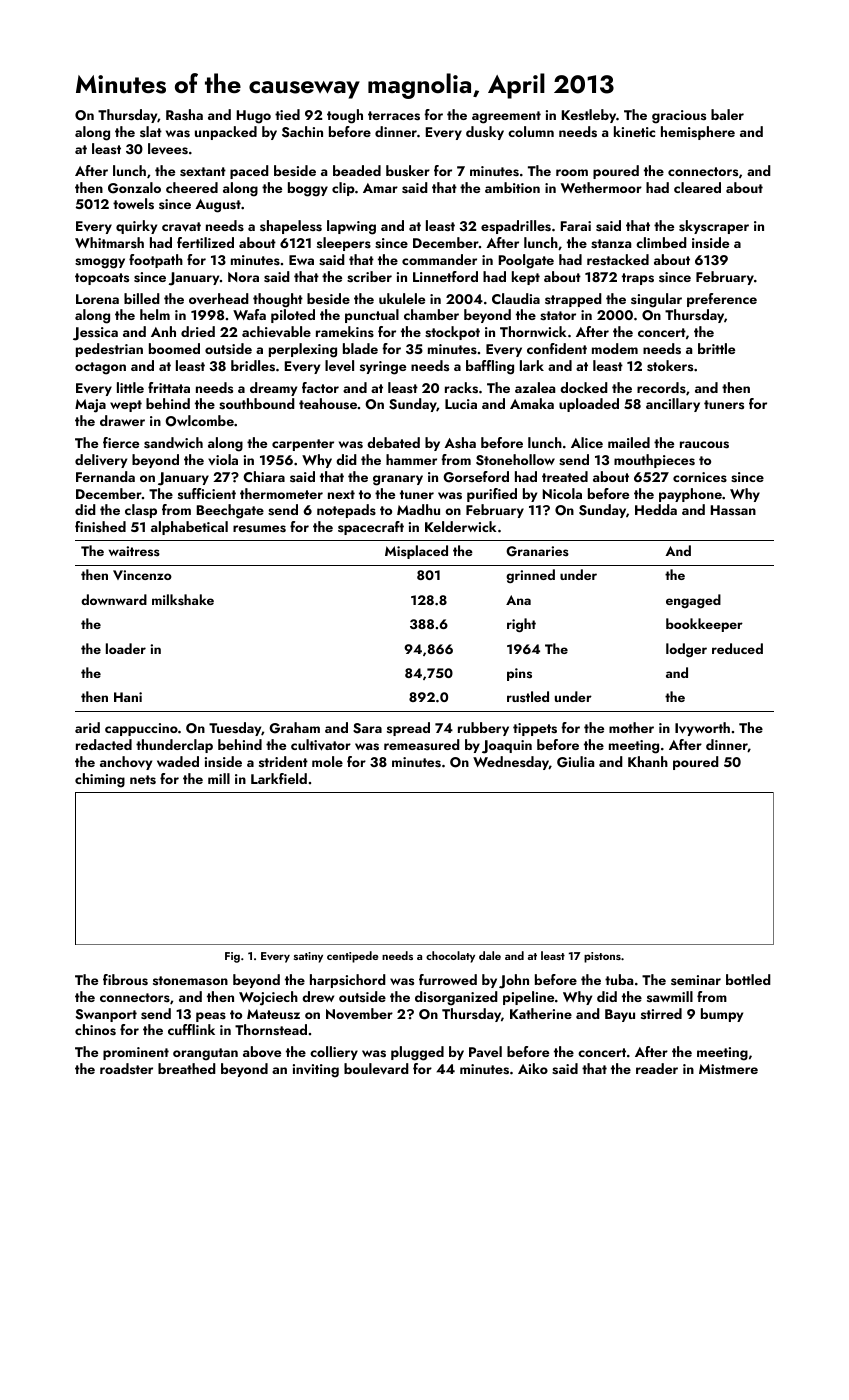 The image size is (849, 1400). I want to click on spread, so click(408, 729).
